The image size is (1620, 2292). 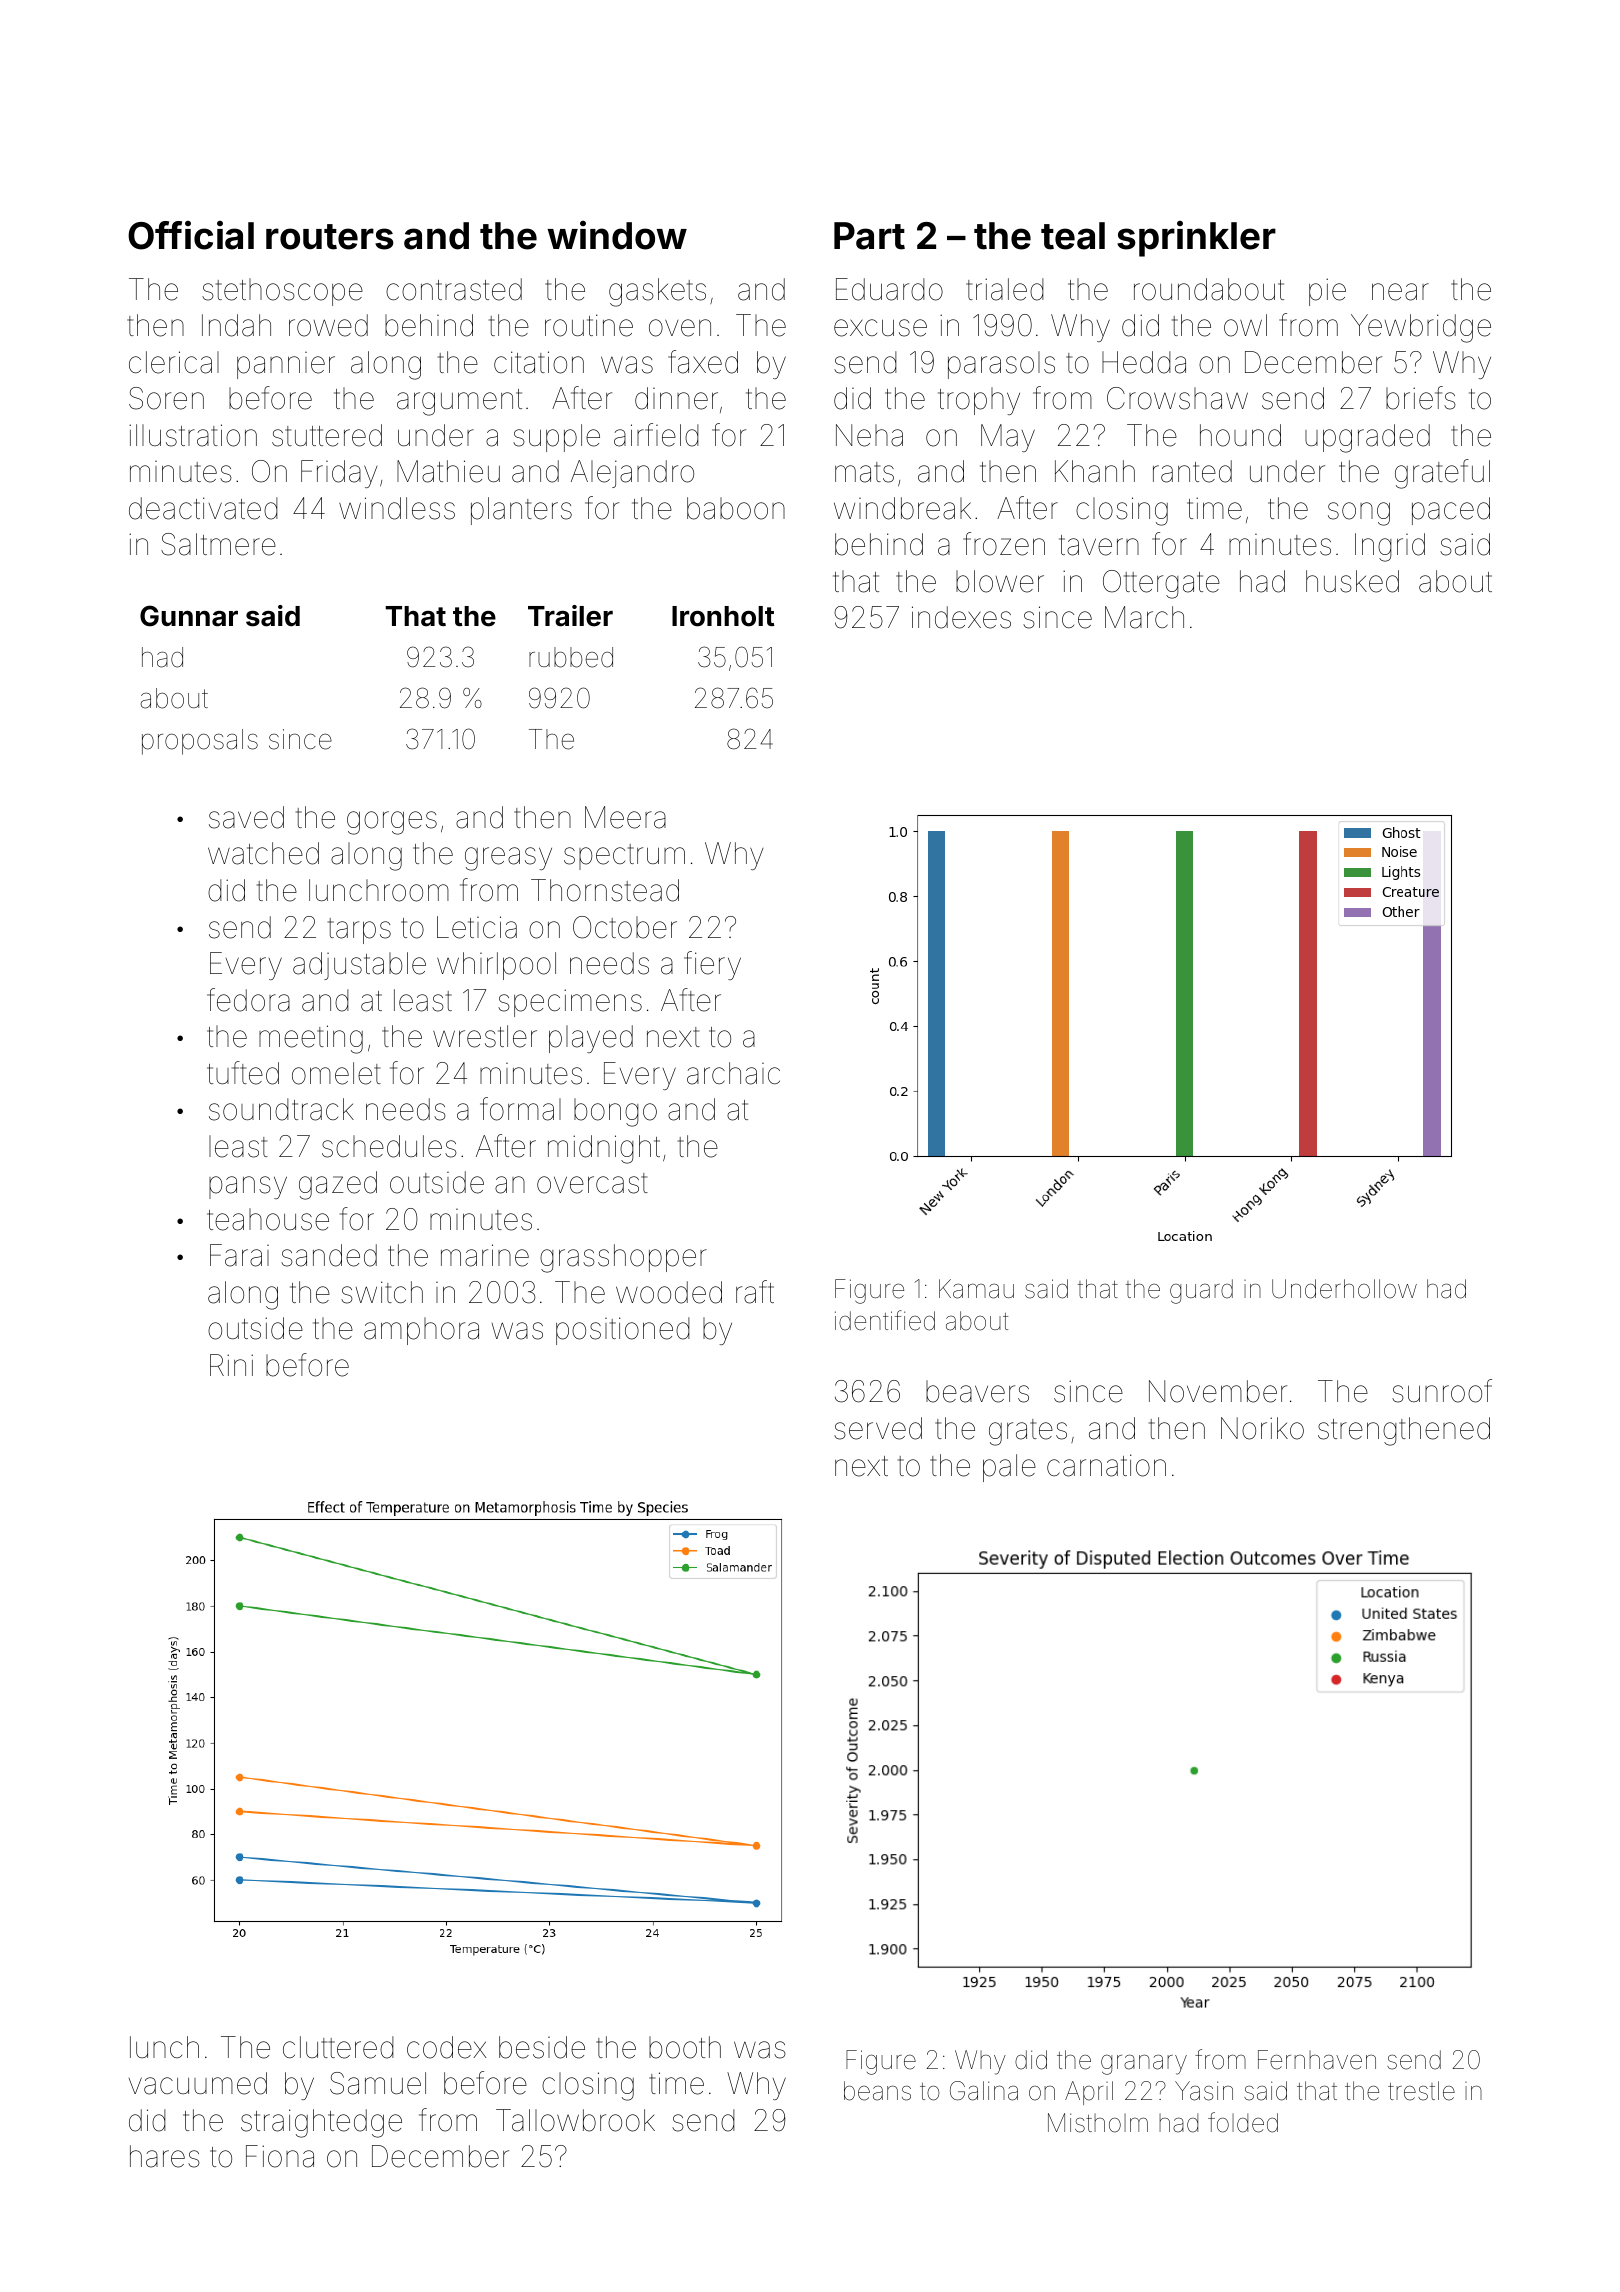 What do you see at coordinates (680, 328) in the screenshot?
I see `oven` at bounding box center [680, 328].
